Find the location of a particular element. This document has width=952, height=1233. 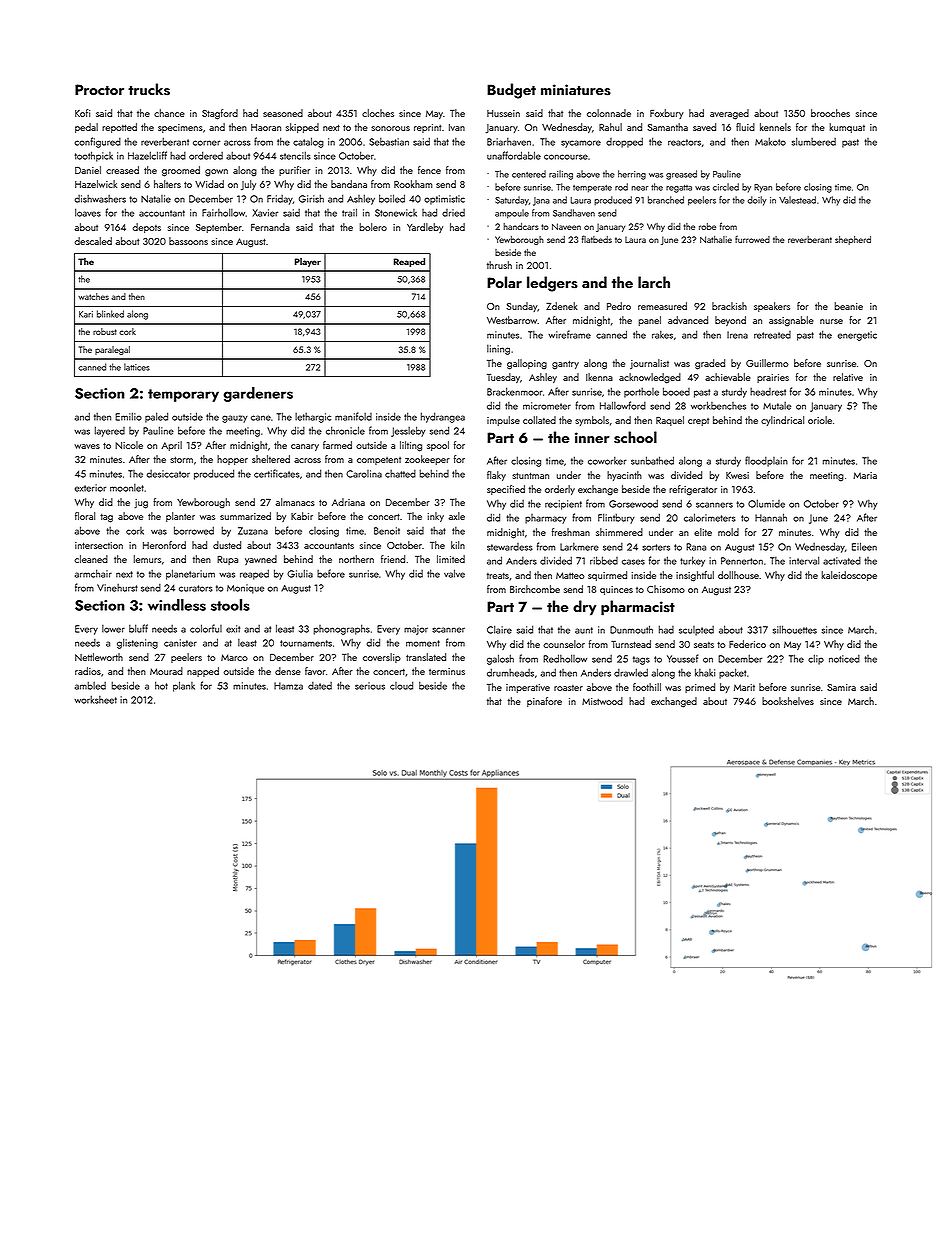

paled is located at coordinates (156, 417).
